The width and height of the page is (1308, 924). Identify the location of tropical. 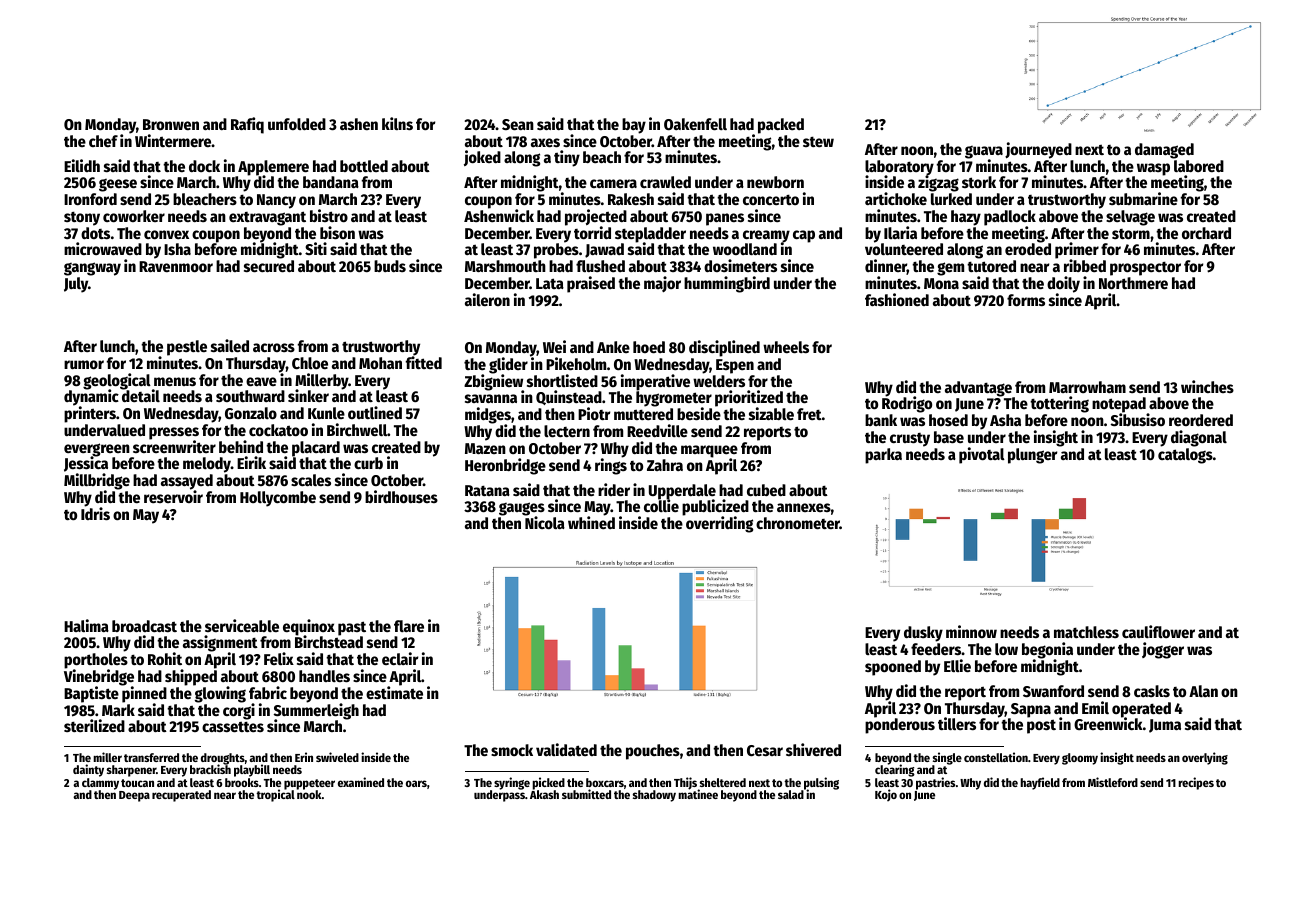
(275, 796).
